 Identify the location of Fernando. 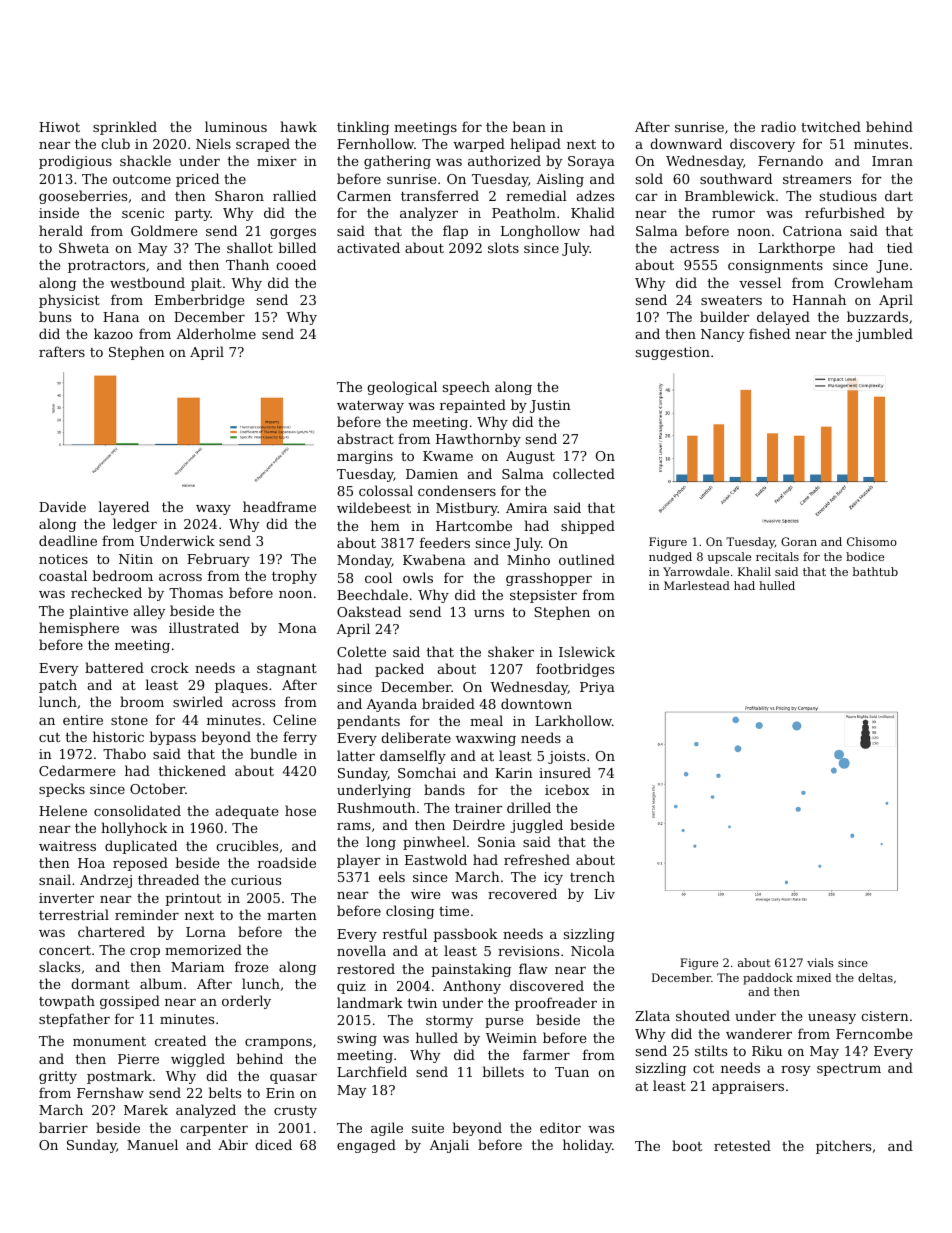
(790, 160).
